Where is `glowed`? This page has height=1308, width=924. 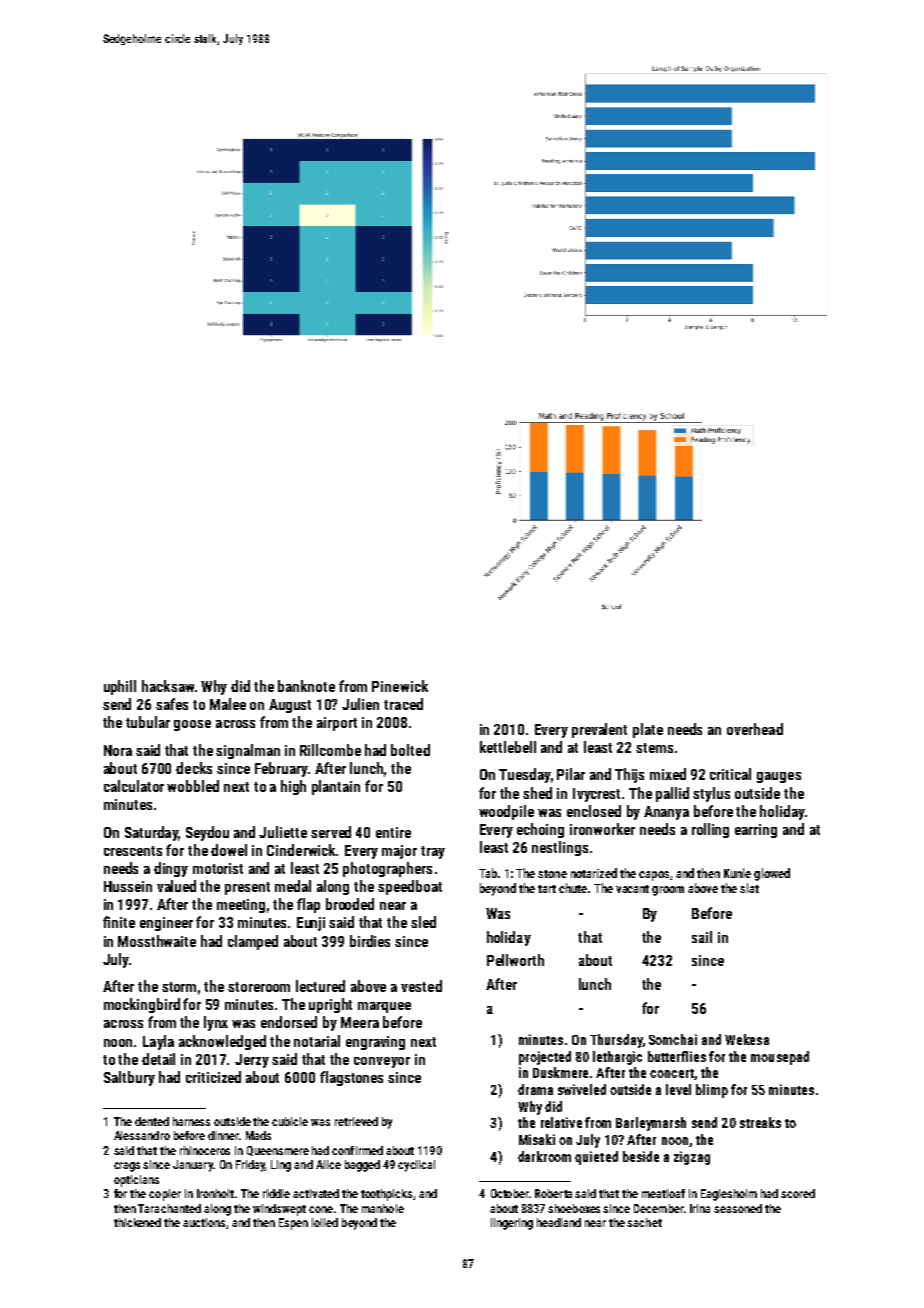
glowed is located at coordinates (772, 874).
